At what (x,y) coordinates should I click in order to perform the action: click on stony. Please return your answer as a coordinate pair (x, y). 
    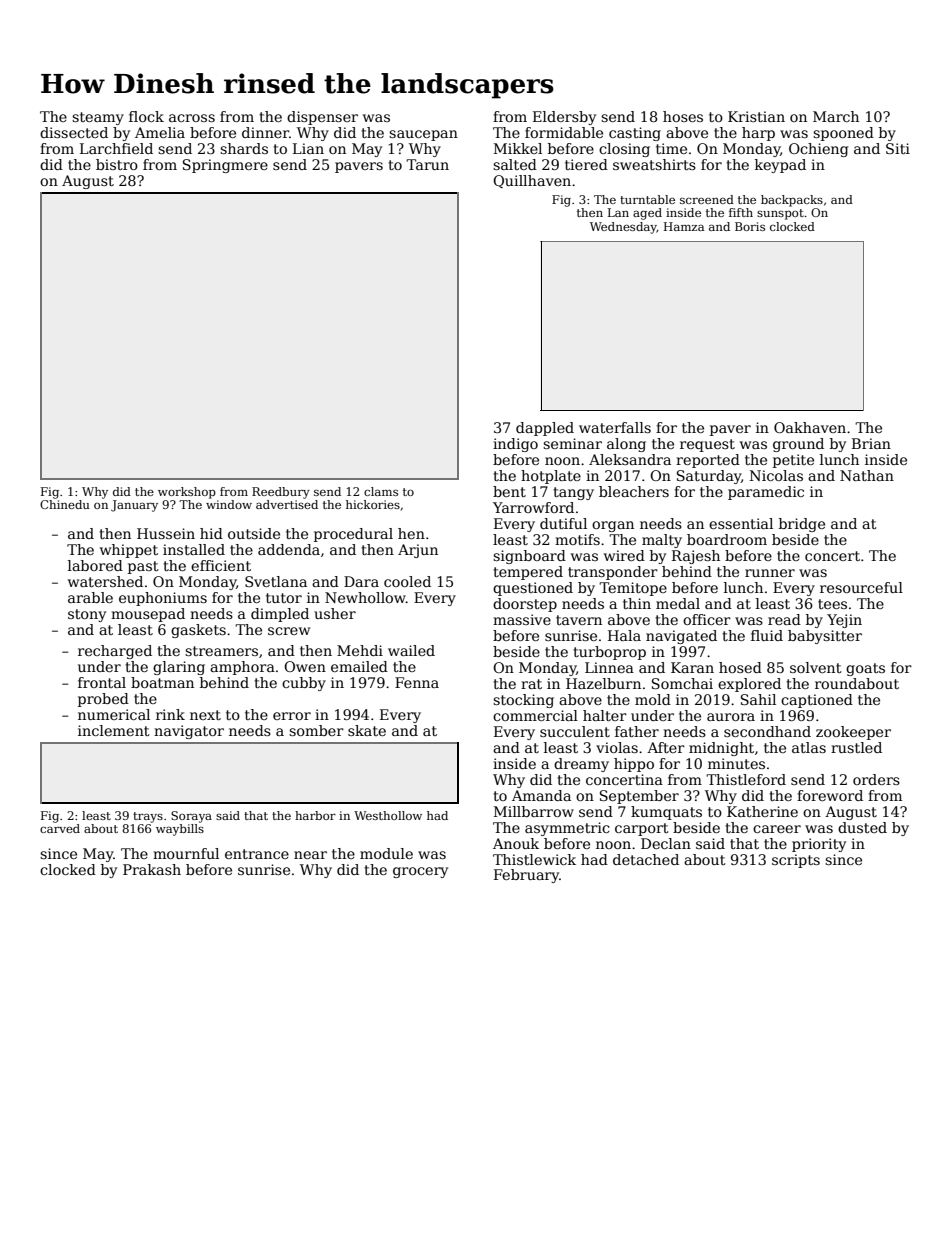
    Looking at the image, I should click on (87, 615).
